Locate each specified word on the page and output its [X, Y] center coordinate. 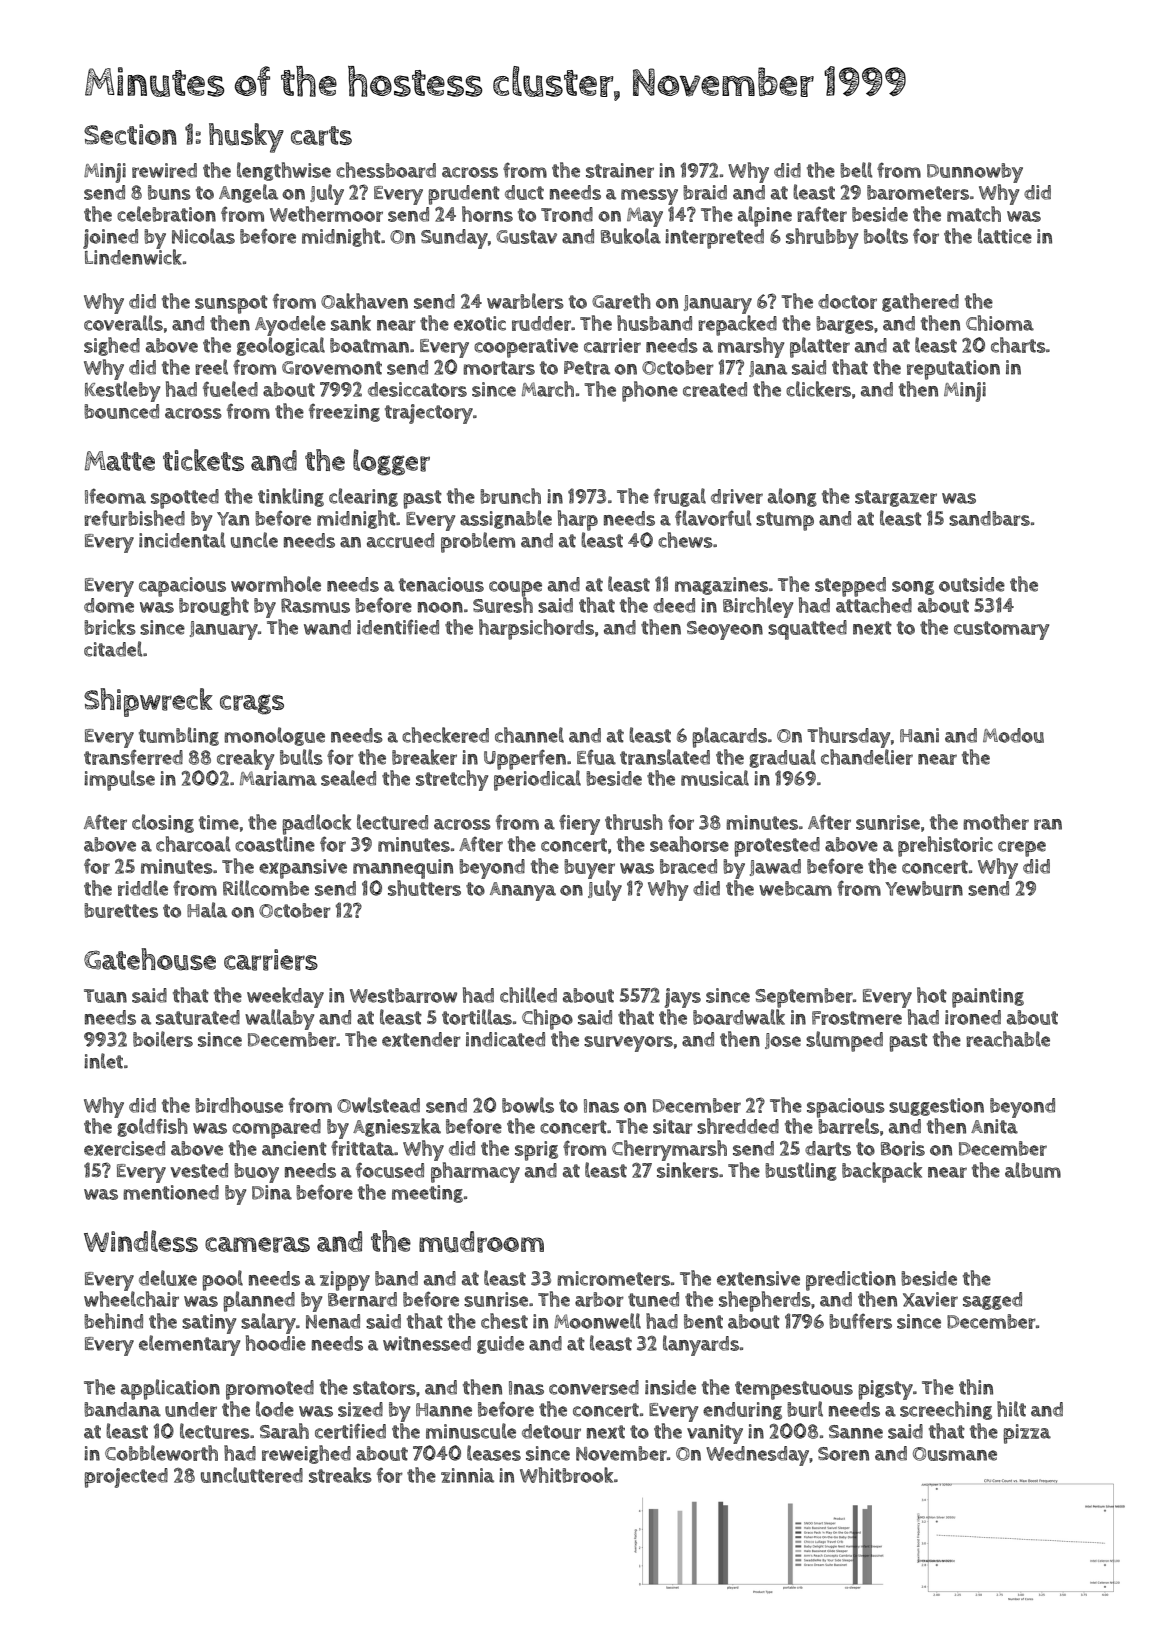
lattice [1005, 236]
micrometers [614, 1278]
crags [252, 704]
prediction [851, 1281]
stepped [850, 587]
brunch [510, 496]
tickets [203, 460]
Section [130, 134]
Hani [919, 735]
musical [715, 778]
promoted [270, 1390]
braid [705, 192]
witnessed [427, 1343]
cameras [257, 1245]
